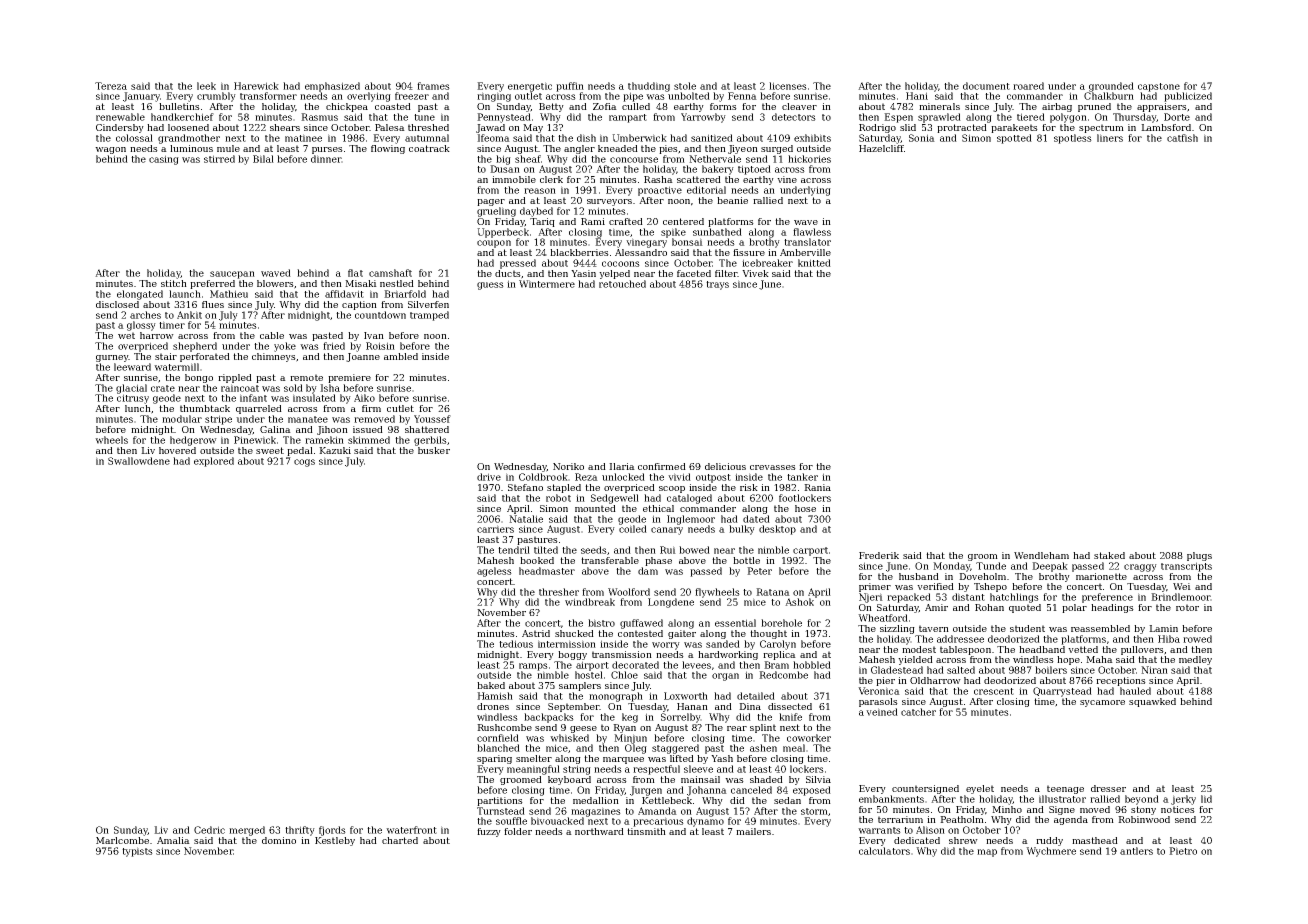  Describe the element at coordinates (594, 550) in the image. I see `seeds` at that location.
